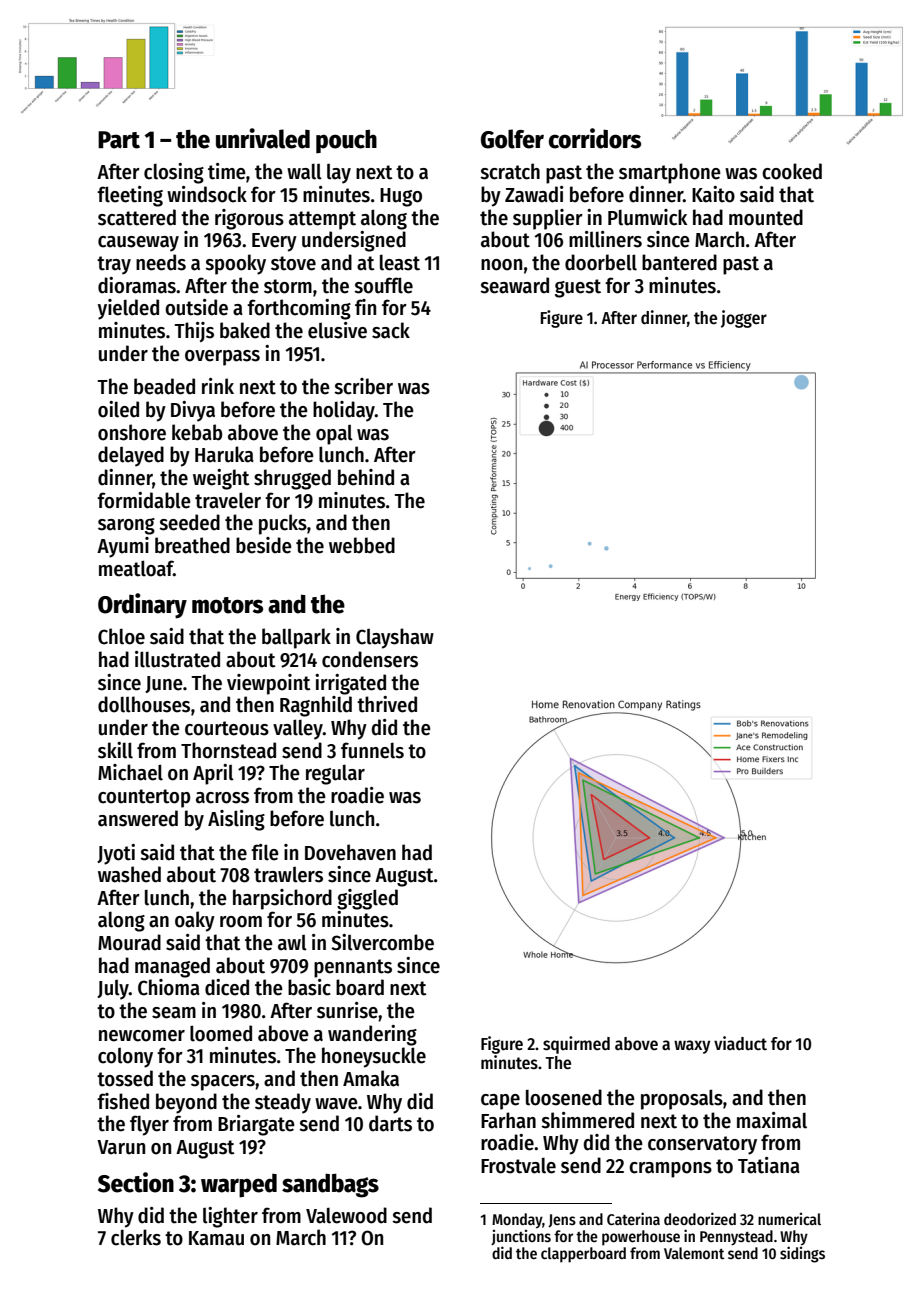  I want to click on Dovehaven, so click(350, 852).
